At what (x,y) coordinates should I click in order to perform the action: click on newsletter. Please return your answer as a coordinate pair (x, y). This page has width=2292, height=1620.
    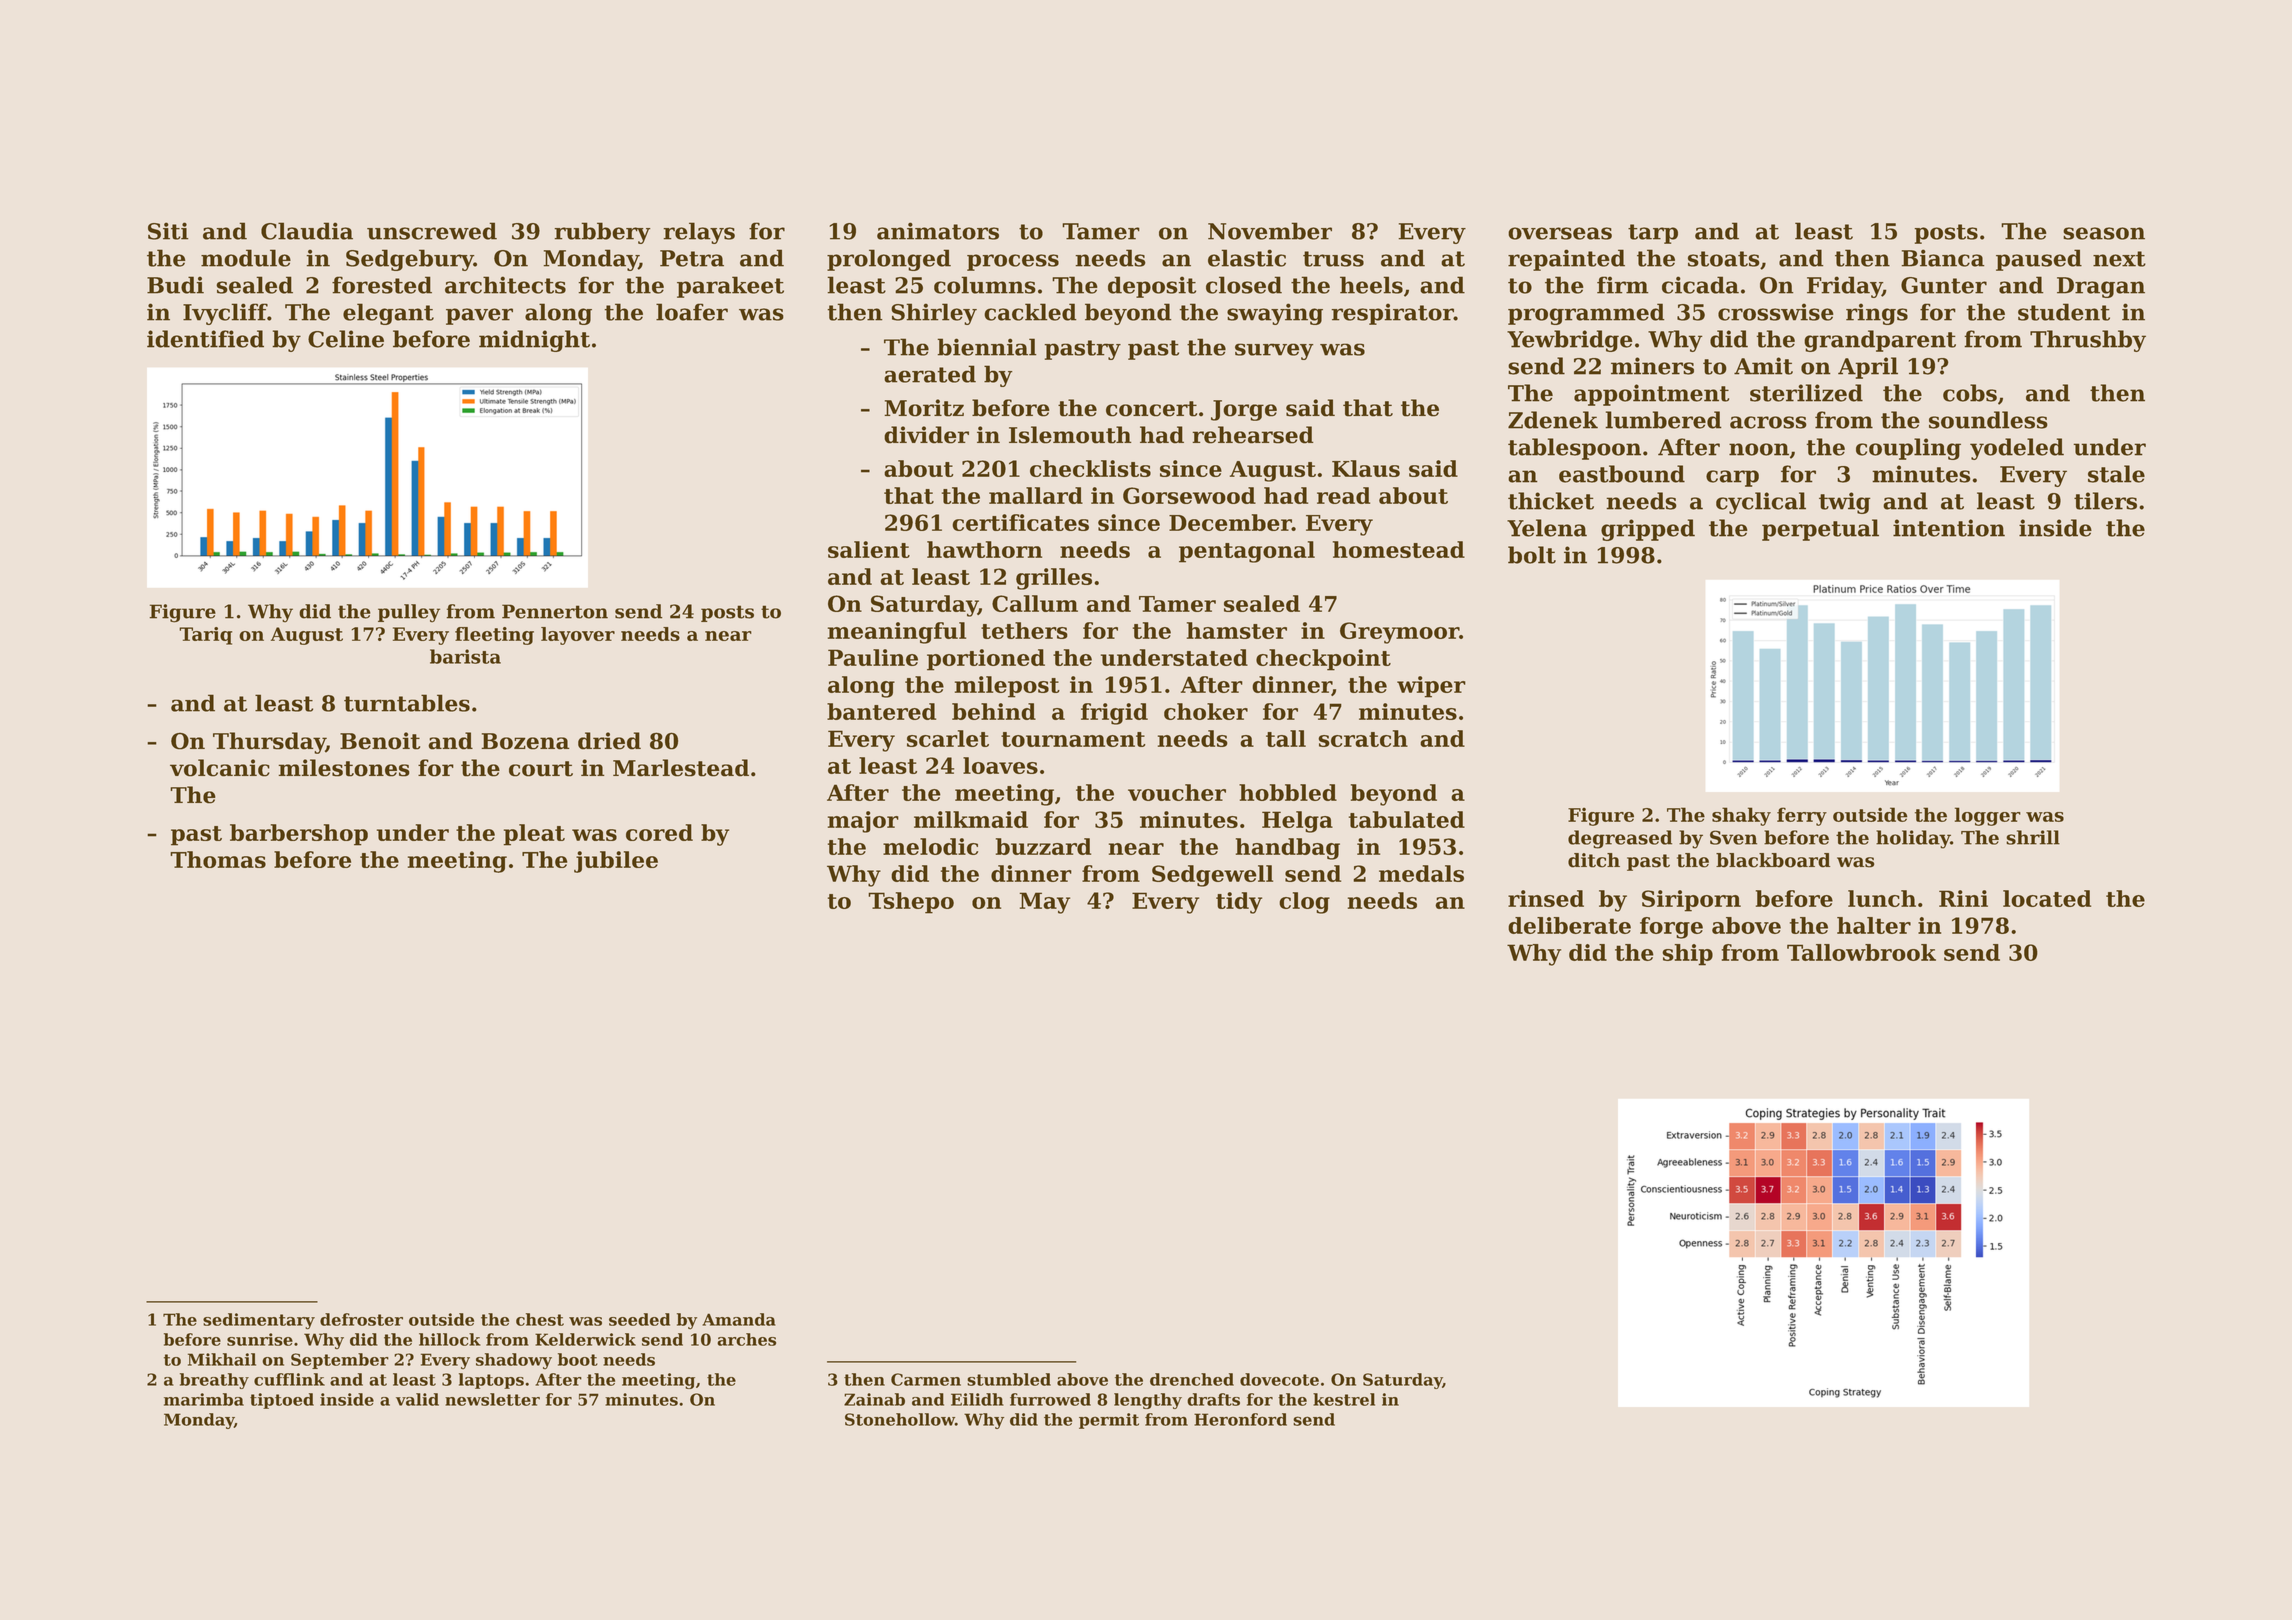
    Looking at the image, I should click on (492, 1399).
